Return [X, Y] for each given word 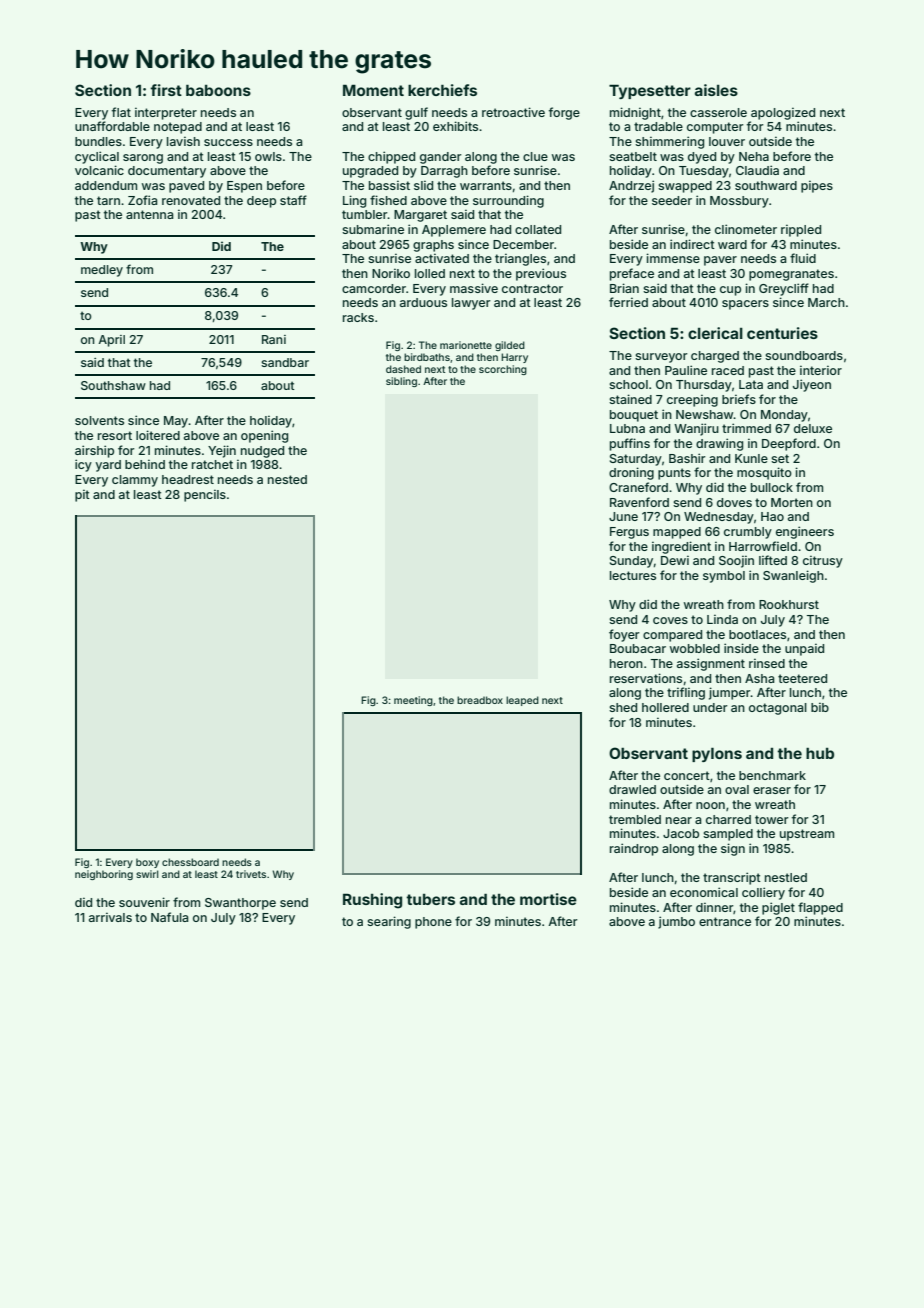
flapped [820, 908]
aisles [716, 90]
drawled [632, 789]
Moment [373, 90]
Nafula [170, 917]
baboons [218, 90]
